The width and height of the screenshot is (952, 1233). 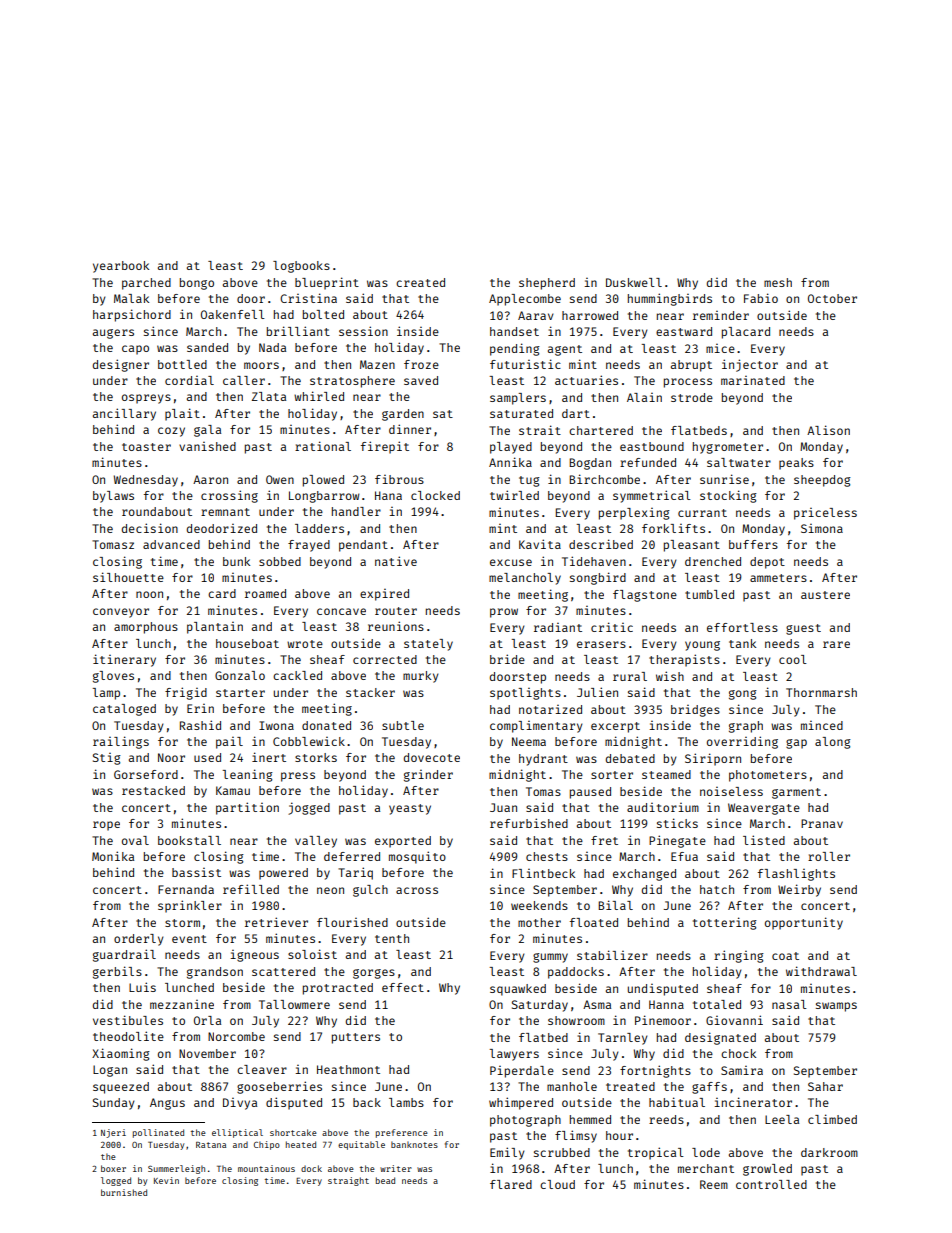 I want to click on orderly, so click(x=139, y=940).
